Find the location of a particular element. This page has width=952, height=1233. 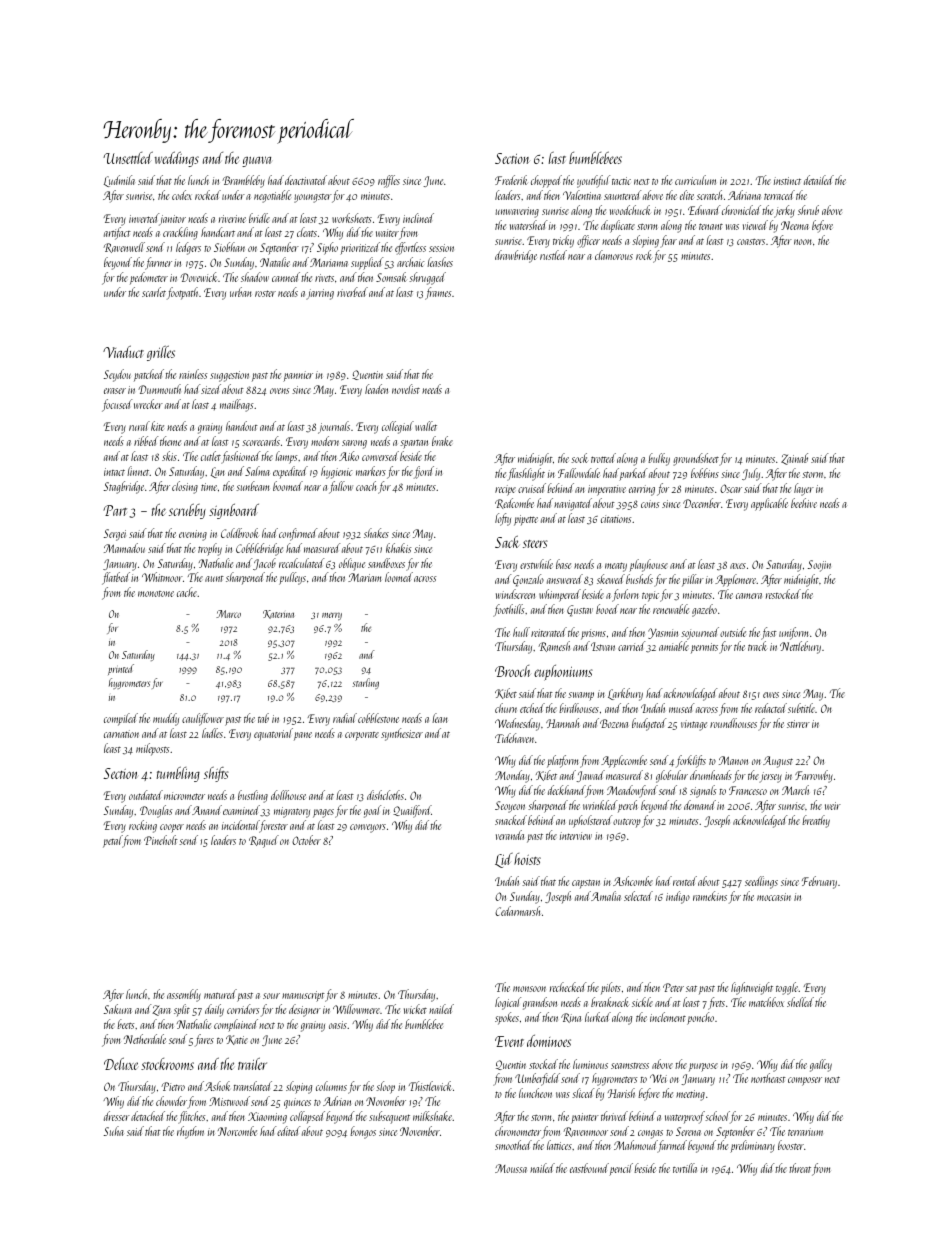

Willowmere is located at coordinates (356, 1009).
